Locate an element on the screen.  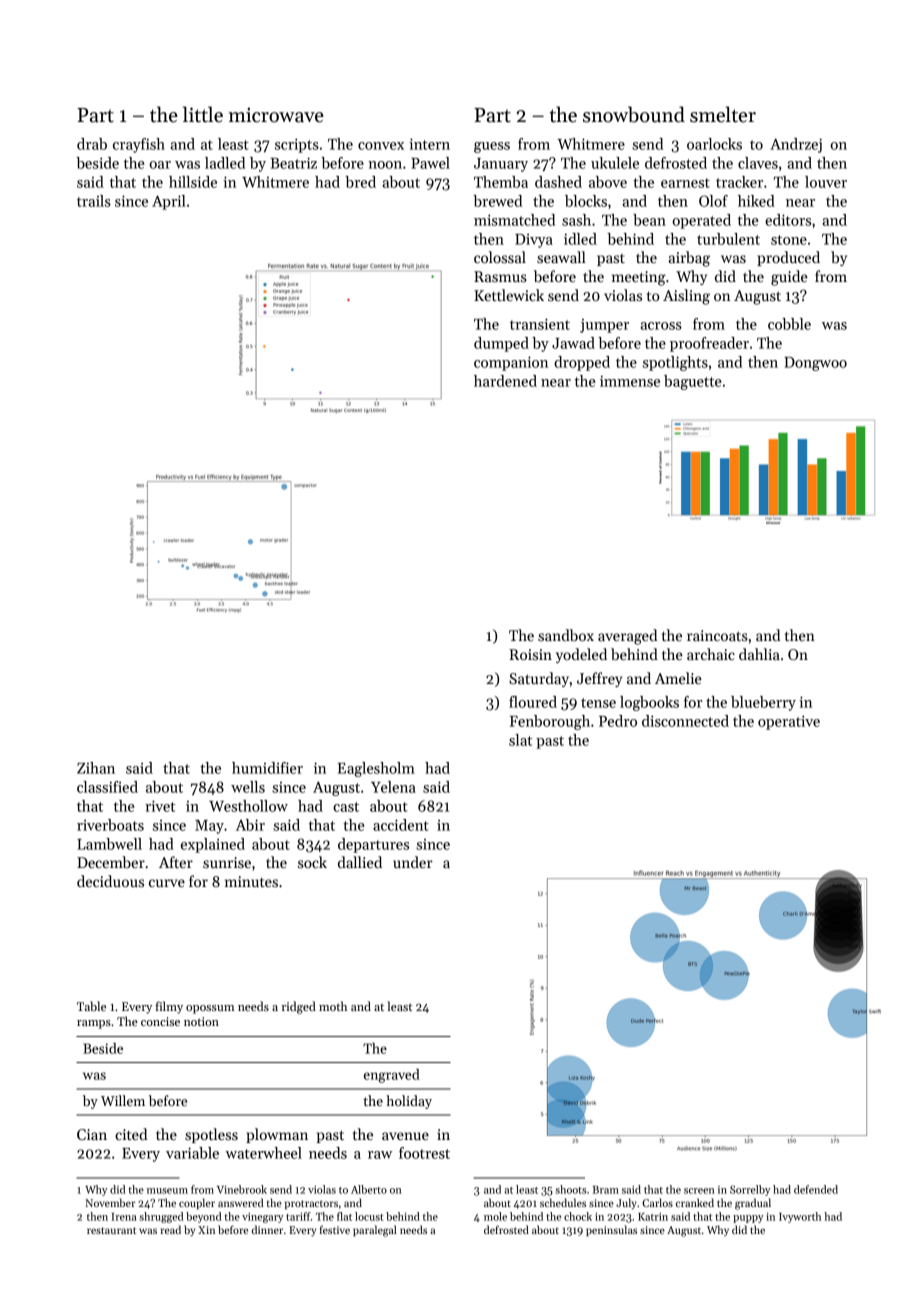
puppy is located at coordinates (748, 1219).
